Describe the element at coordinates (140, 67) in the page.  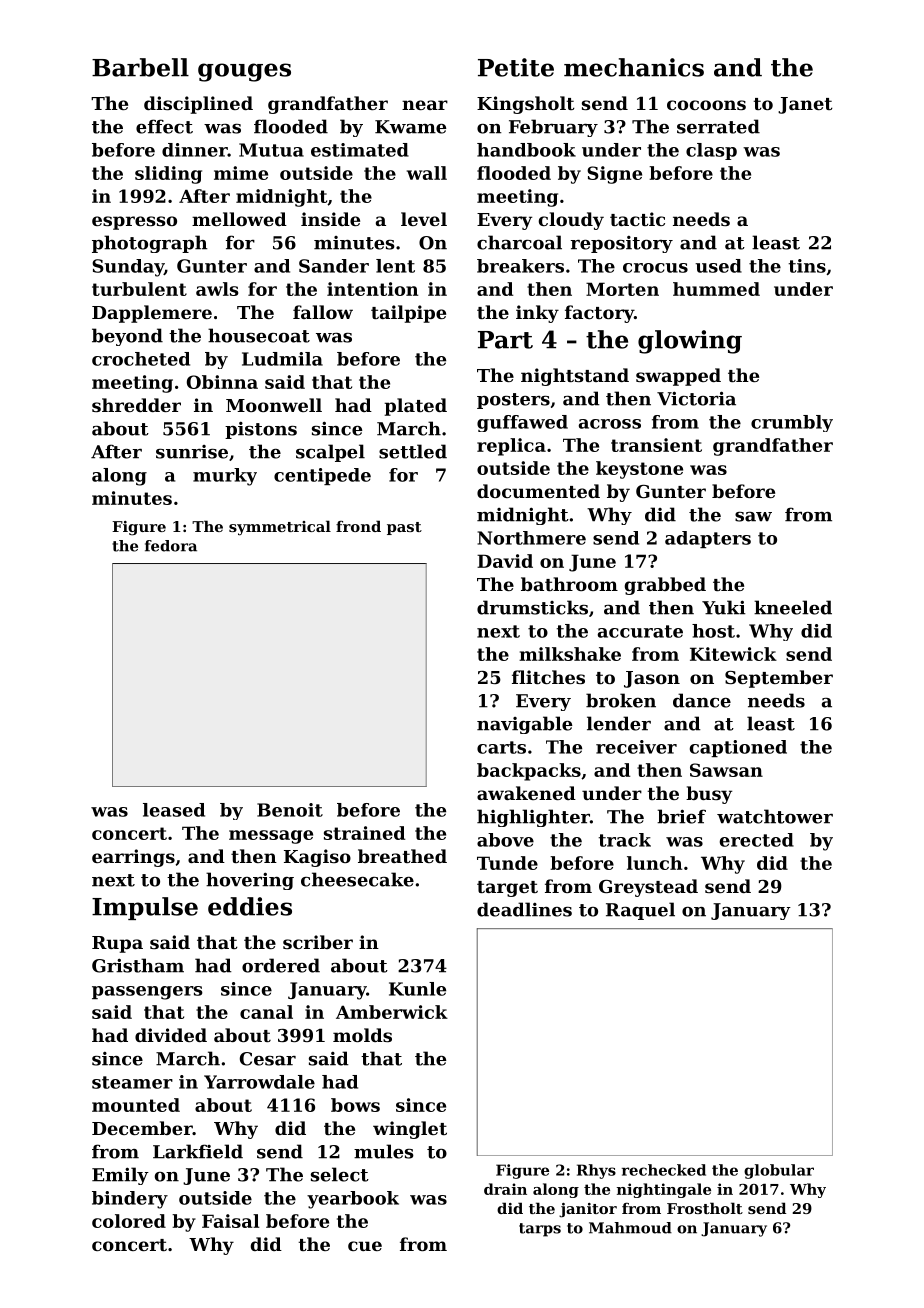
I see `Barbell` at that location.
